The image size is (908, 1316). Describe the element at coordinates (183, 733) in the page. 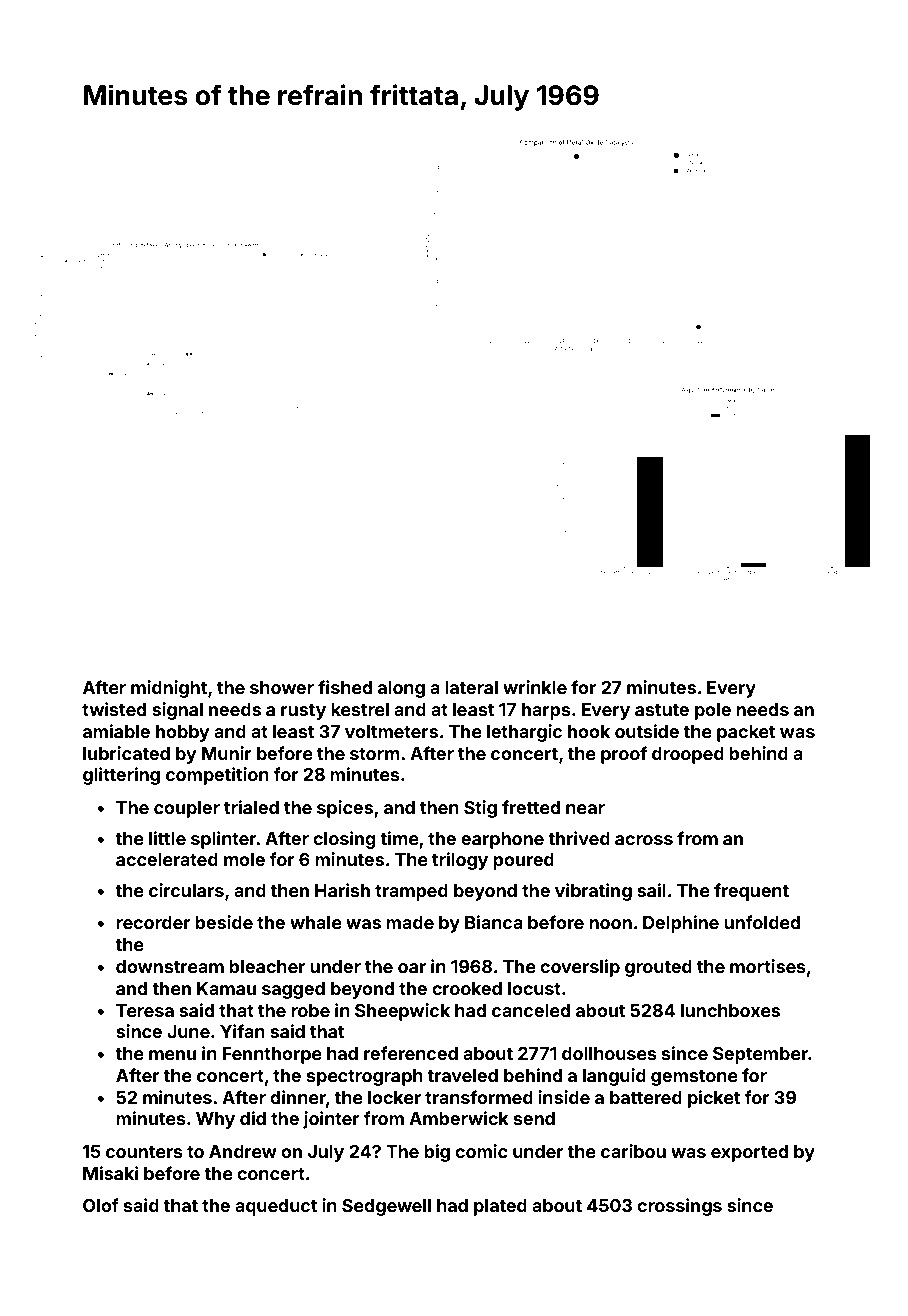

I see `hobby` at that location.
